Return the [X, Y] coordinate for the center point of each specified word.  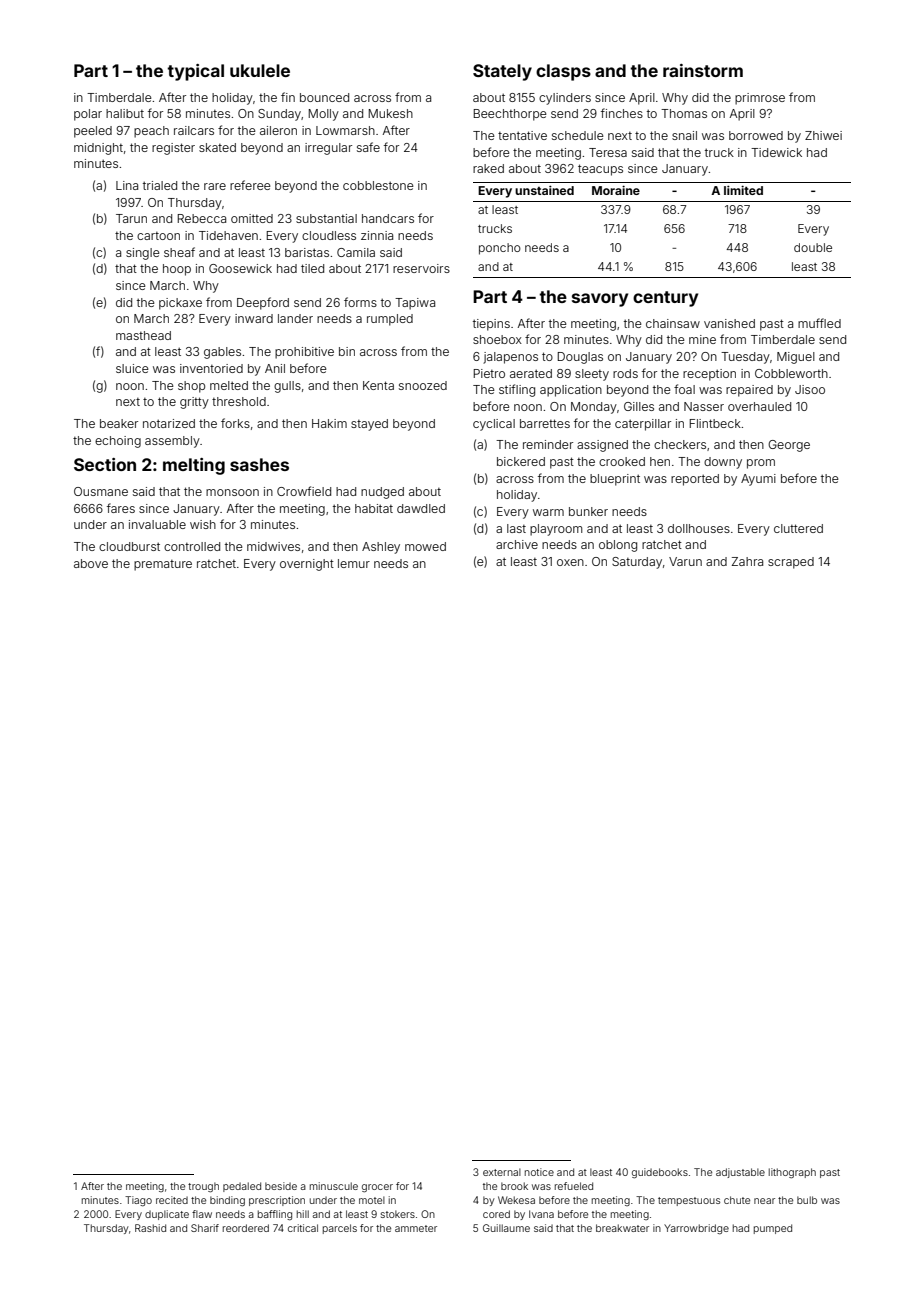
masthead [143, 335]
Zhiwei [823, 135]
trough [203, 1187]
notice [539, 1172]
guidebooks [660, 1173]
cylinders [565, 99]
